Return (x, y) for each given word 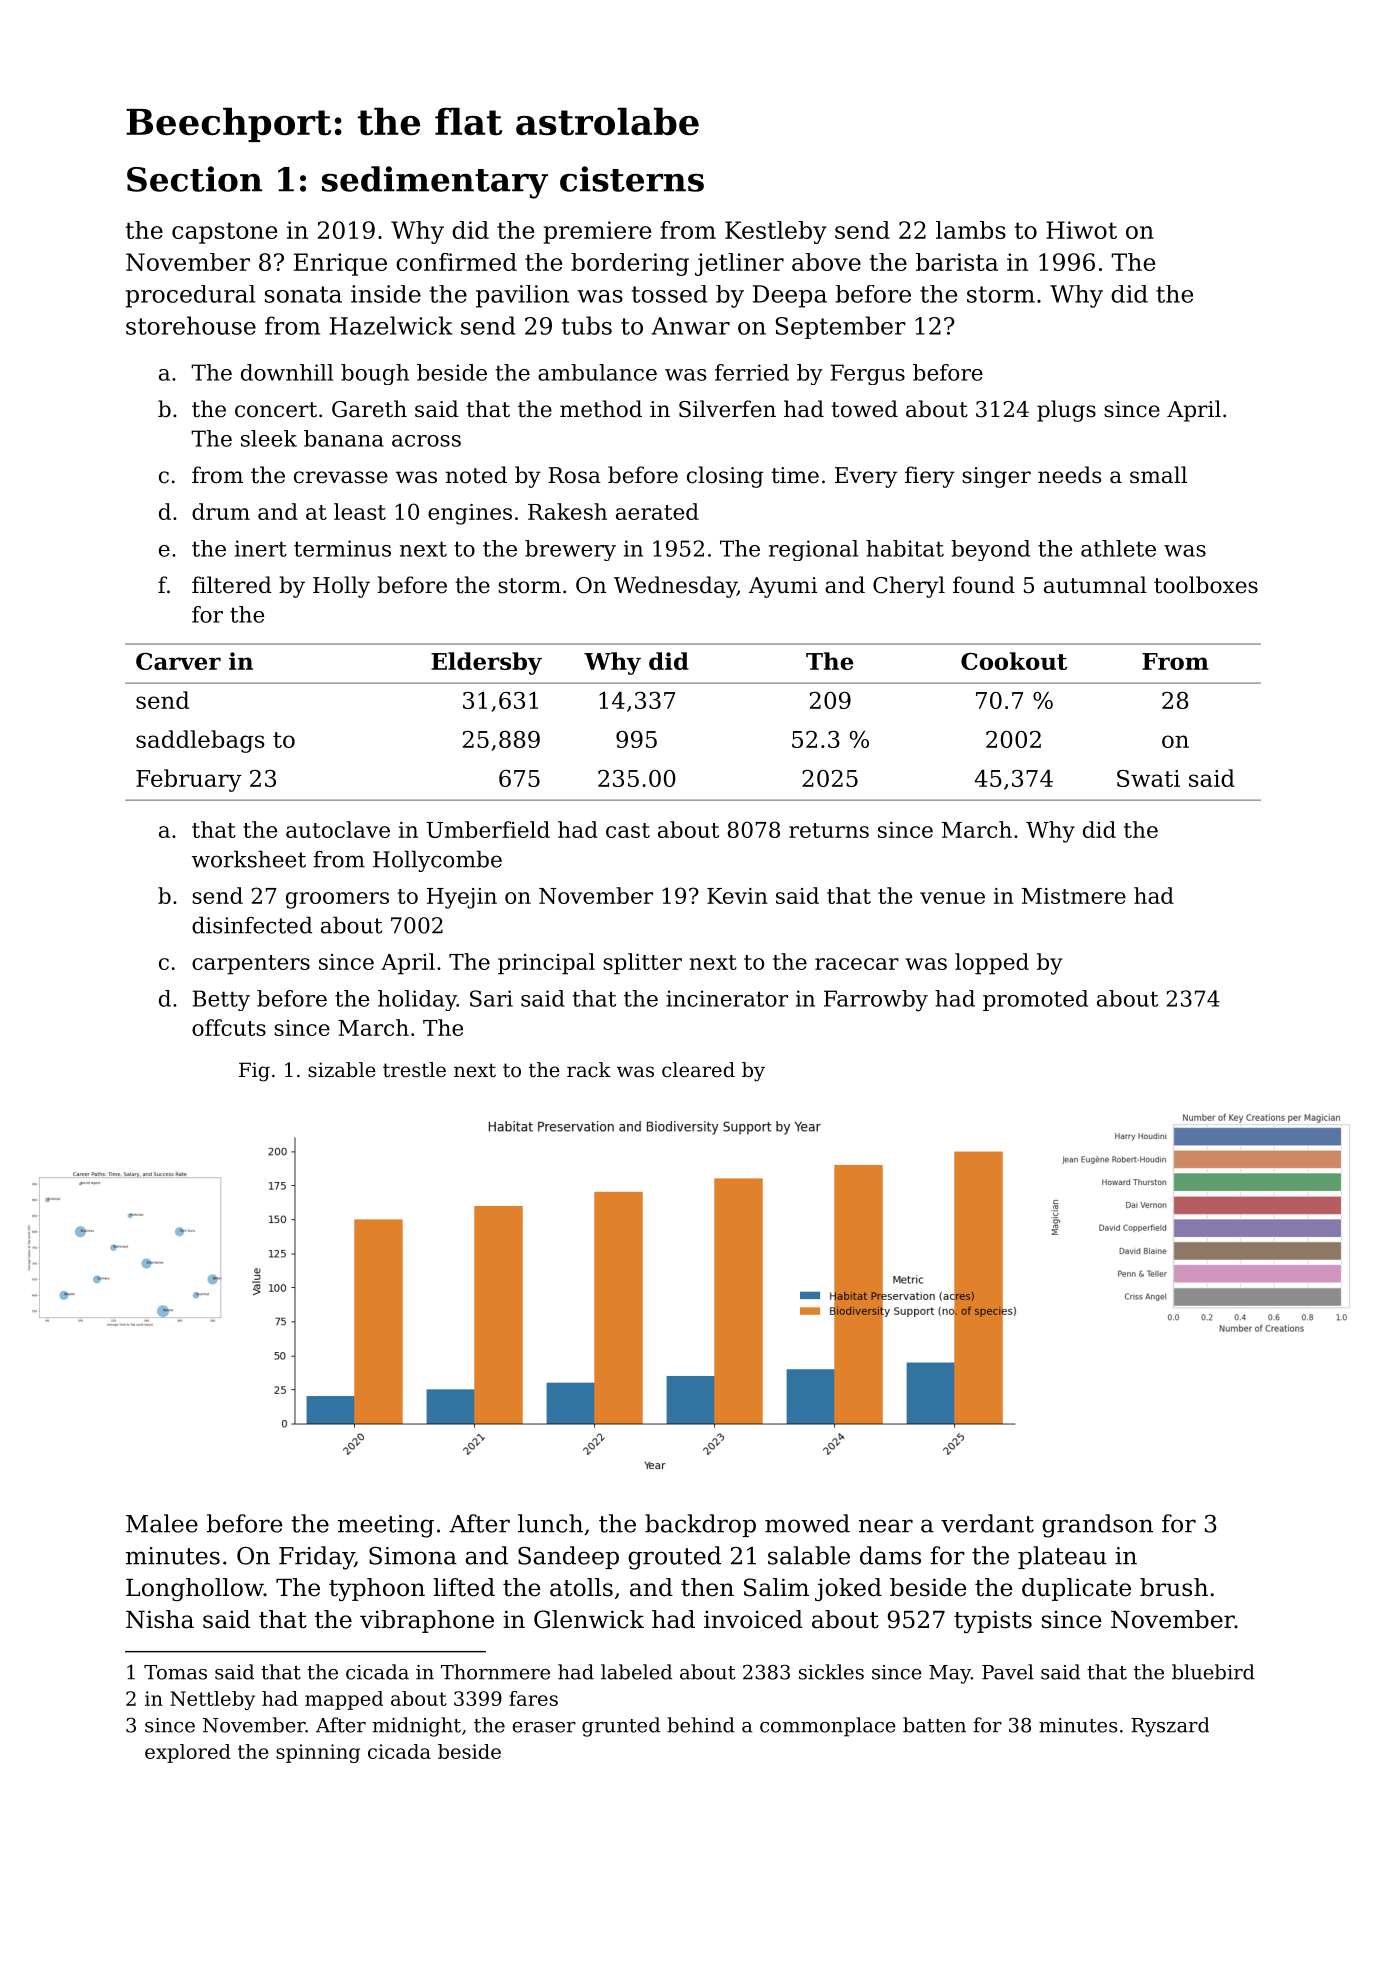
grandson (1097, 1526)
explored (188, 1753)
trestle (414, 1070)
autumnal (1095, 585)
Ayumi (783, 587)
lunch (550, 1523)
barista (957, 262)
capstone (224, 233)
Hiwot (1081, 230)
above (826, 262)
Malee (162, 1523)
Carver (178, 661)
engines (470, 514)
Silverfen (727, 409)
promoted (1035, 1000)
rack (589, 1070)
